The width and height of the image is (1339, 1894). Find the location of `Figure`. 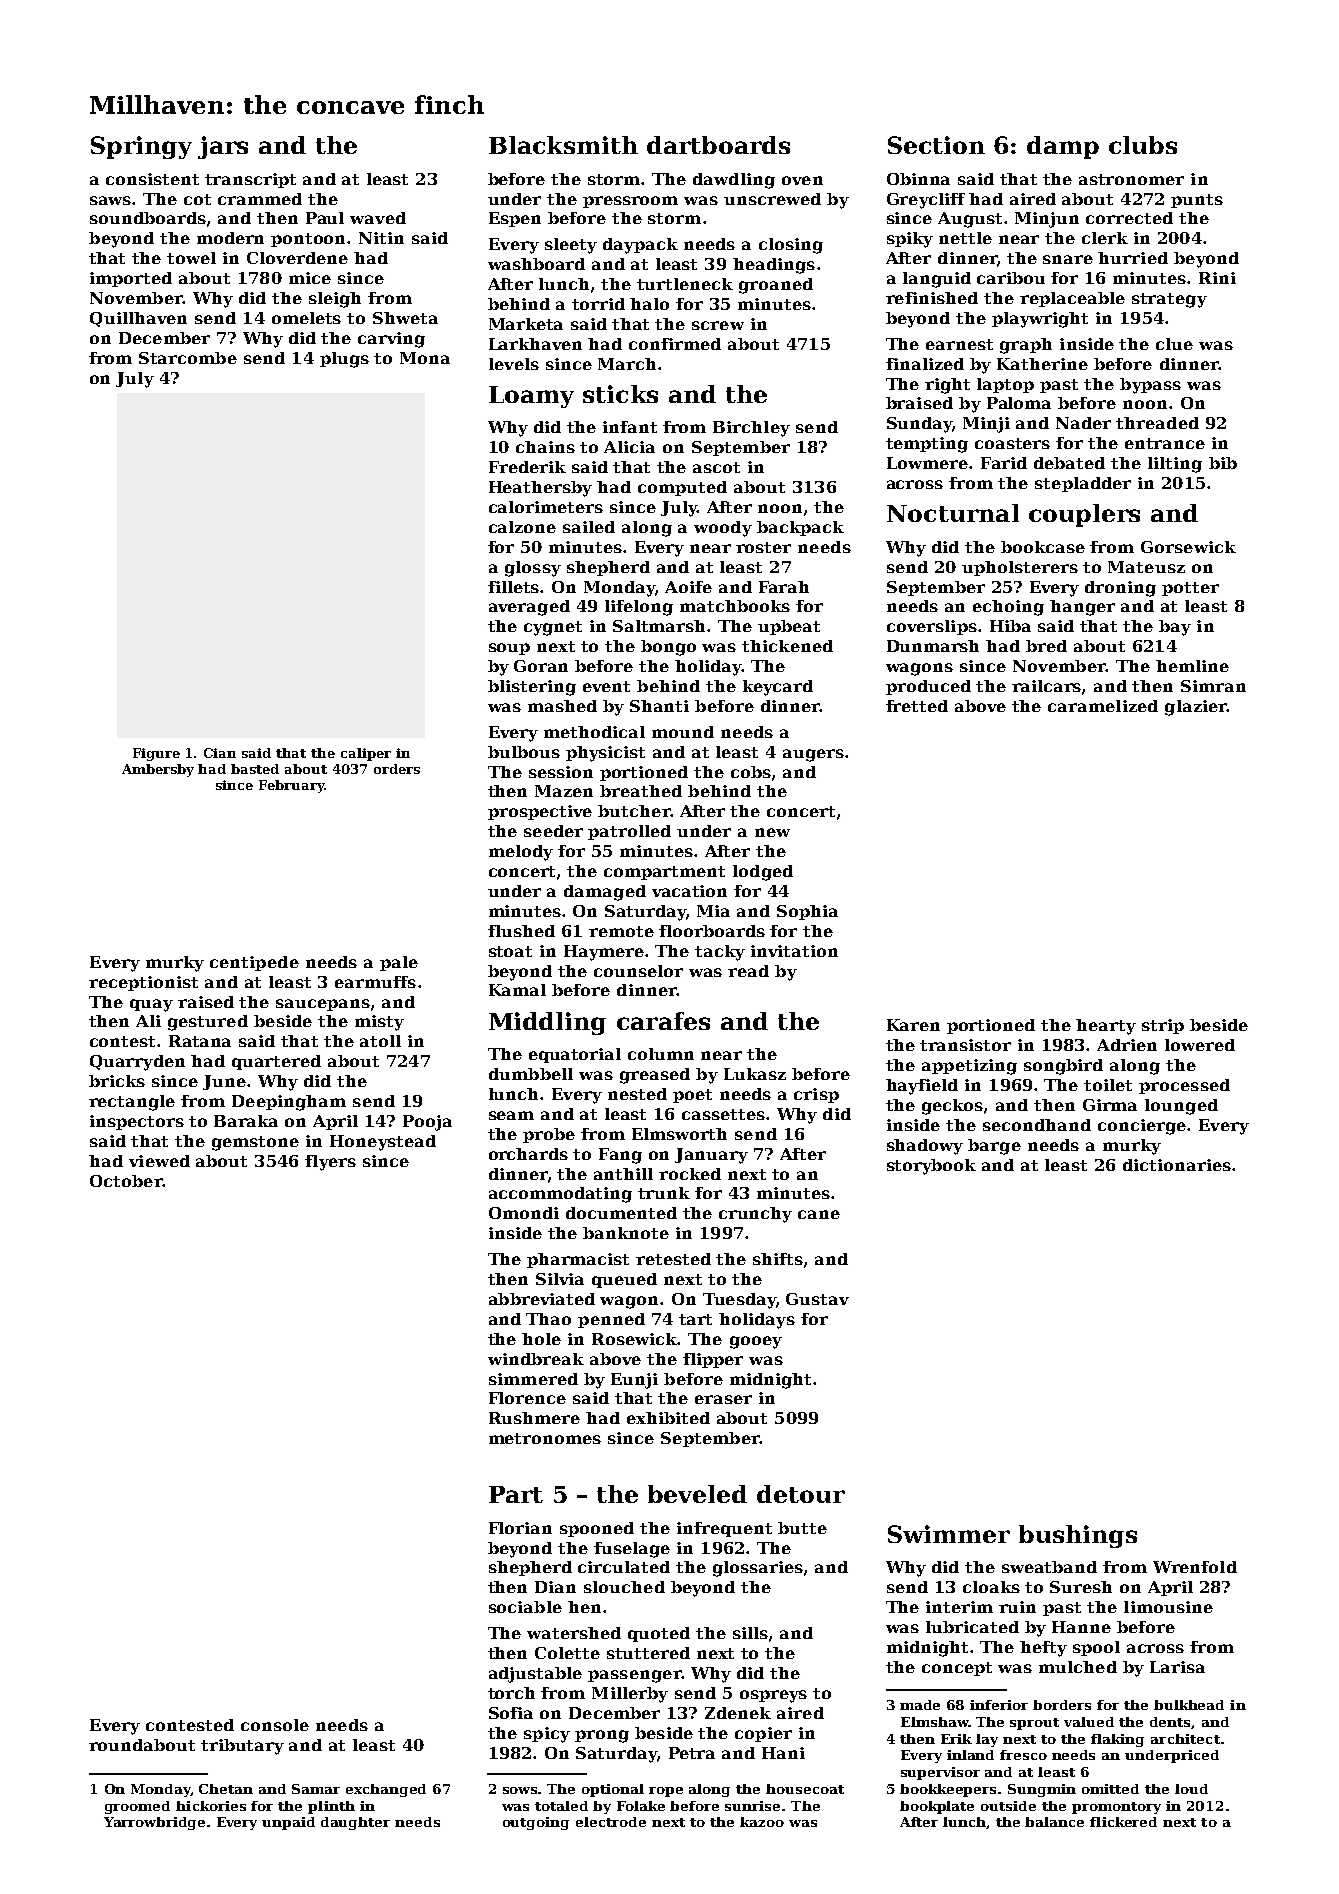

Figure is located at coordinates (156, 754).
